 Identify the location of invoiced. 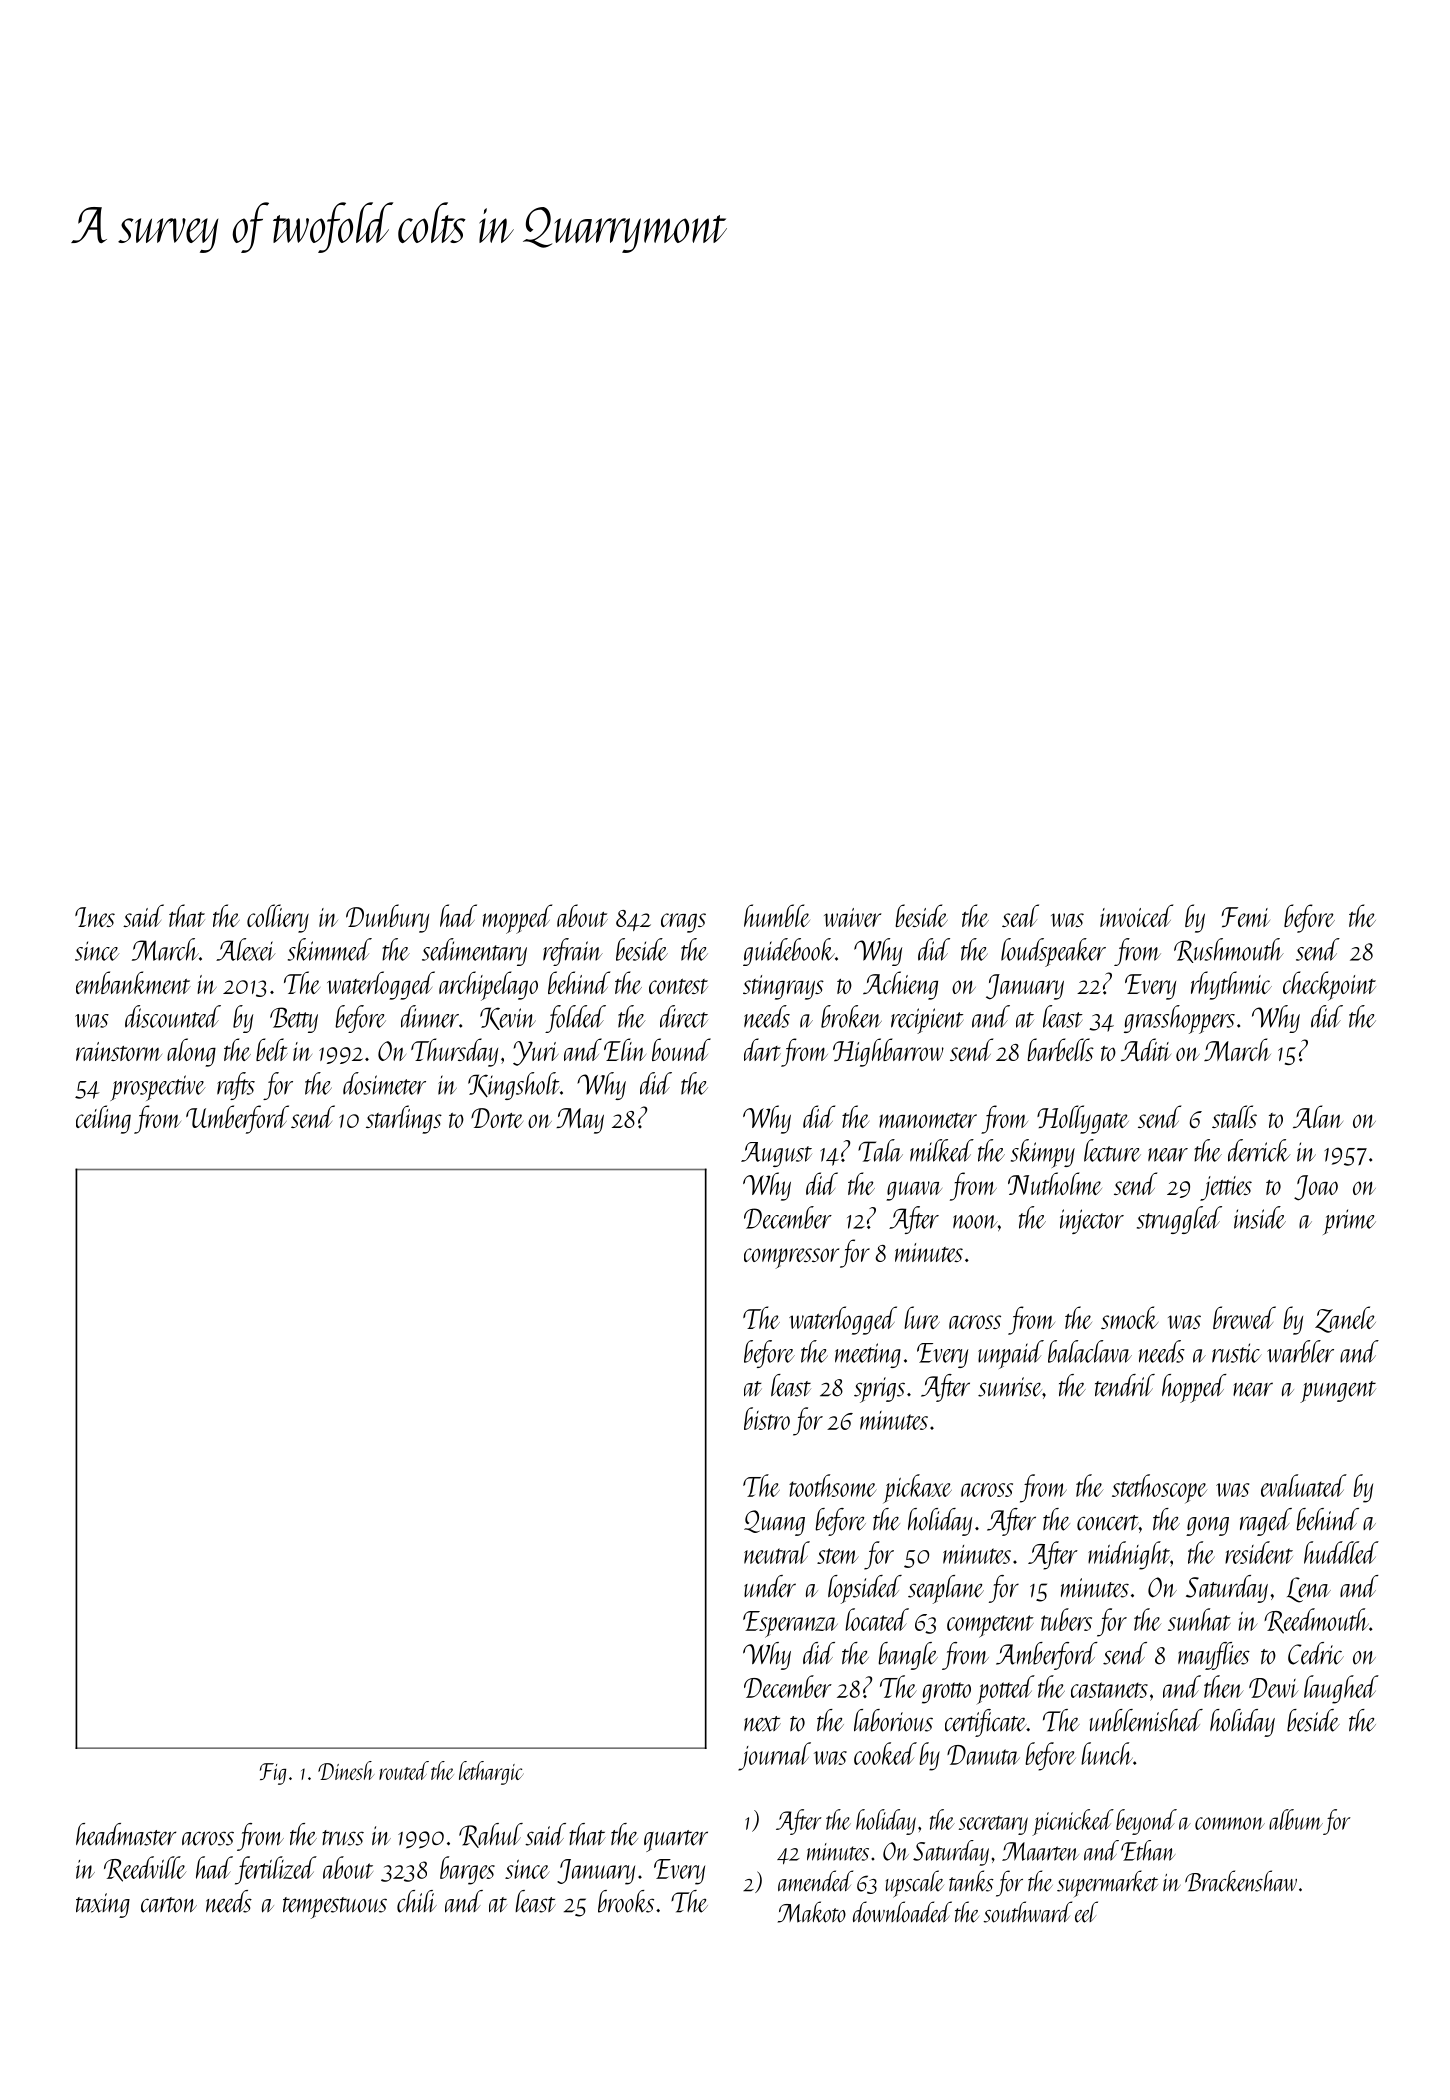
(1136, 915).
